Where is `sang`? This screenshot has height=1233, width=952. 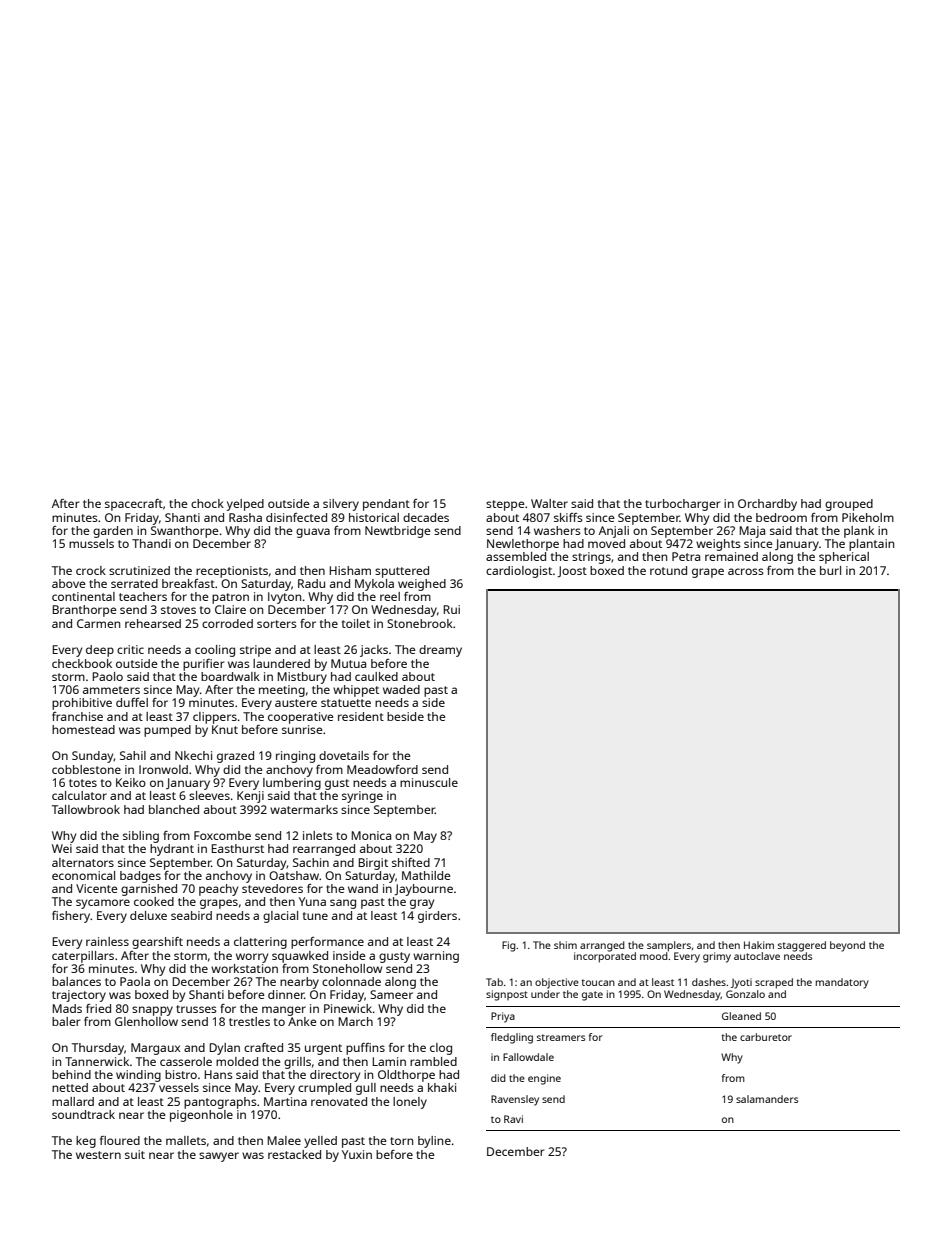
sang is located at coordinates (343, 904).
